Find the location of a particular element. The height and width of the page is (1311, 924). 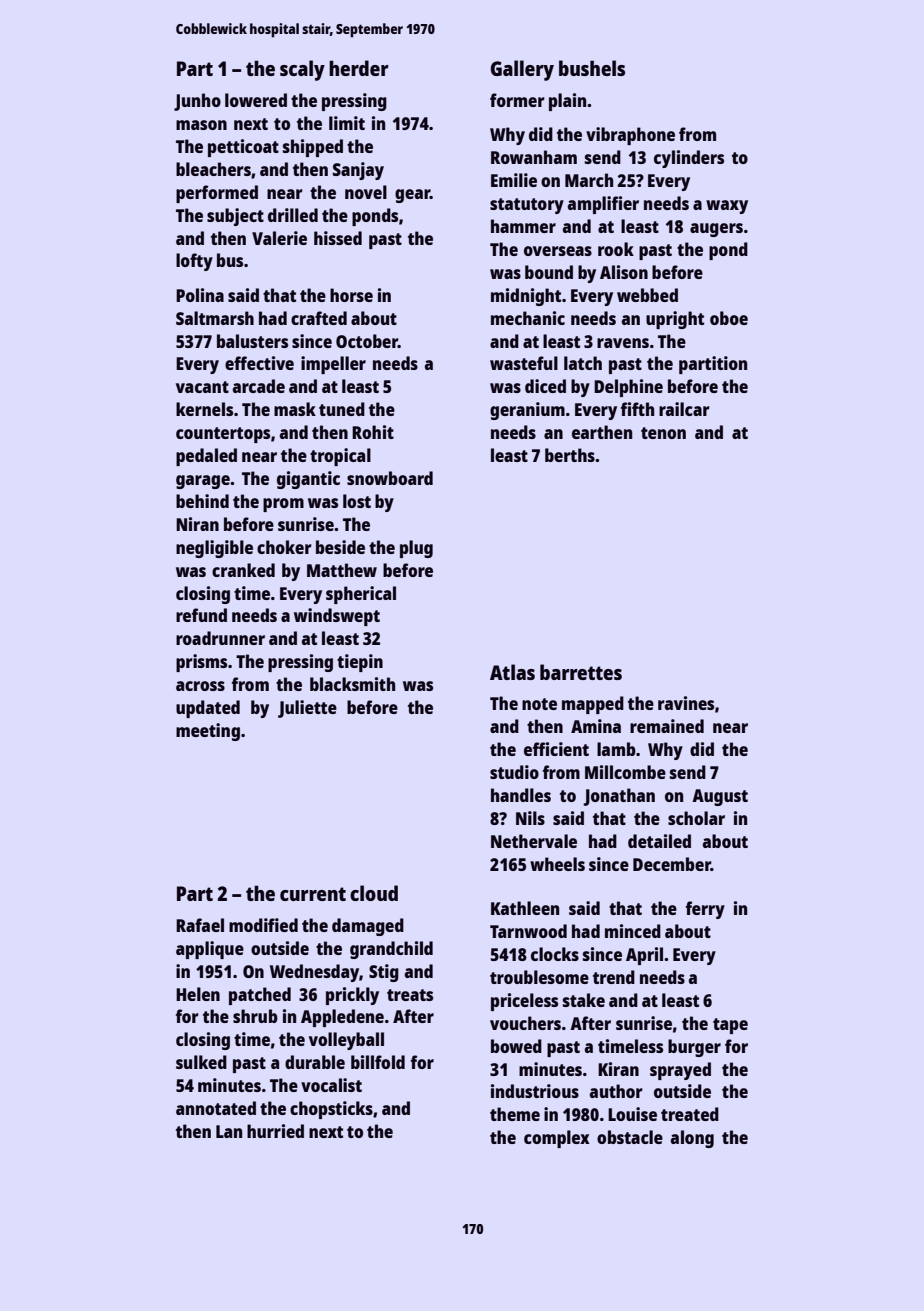

complex is located at coordinates (557, 1139).
